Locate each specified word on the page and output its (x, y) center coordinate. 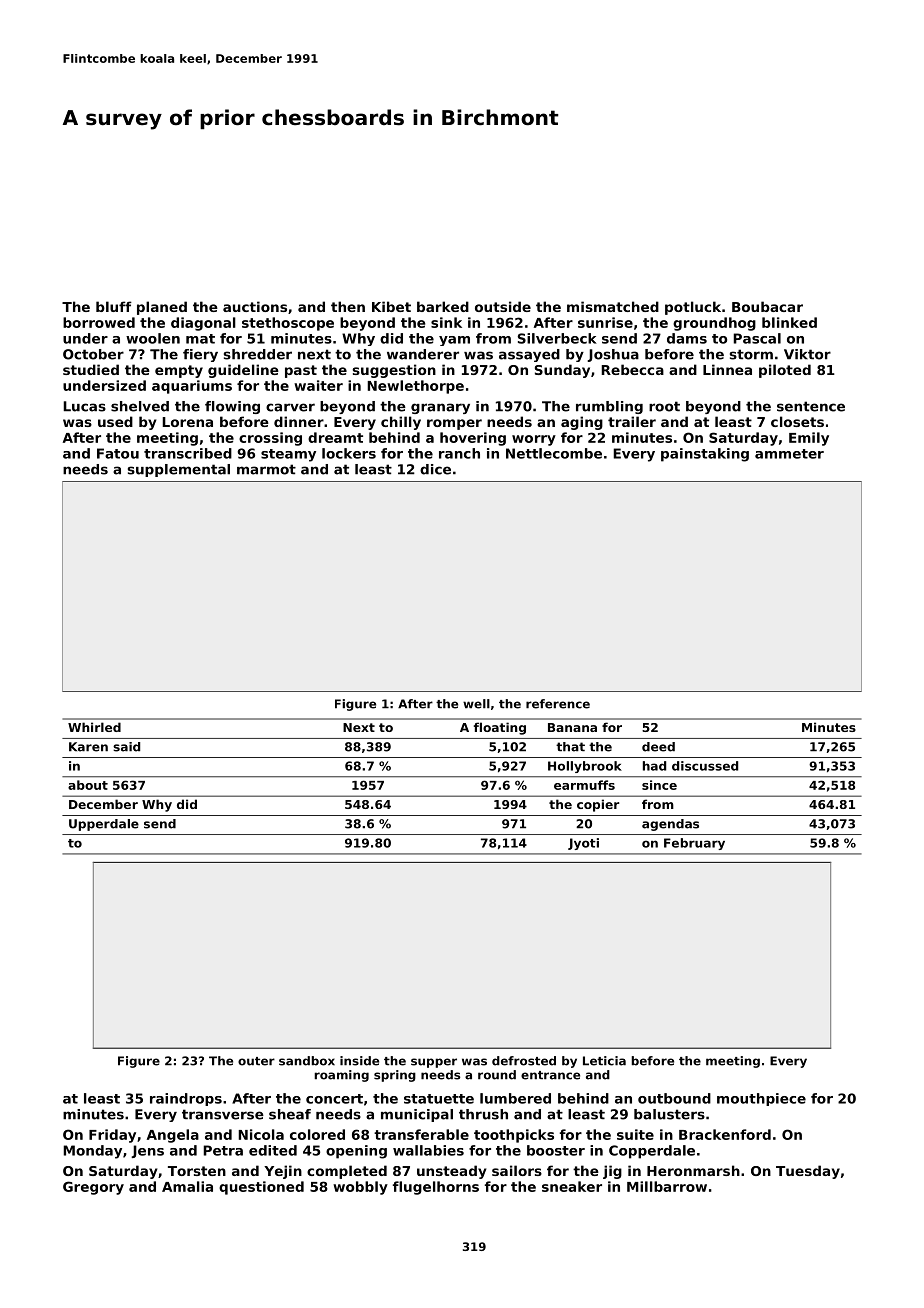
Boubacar (767, 306)
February (694, 844)
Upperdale (104, 825)
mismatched (613, 306)
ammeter (789, 454)
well (476, 704)
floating (500, 728)
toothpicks (514, 1136)
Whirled (94, 727)
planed (162, 308)
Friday (112, 1136)
